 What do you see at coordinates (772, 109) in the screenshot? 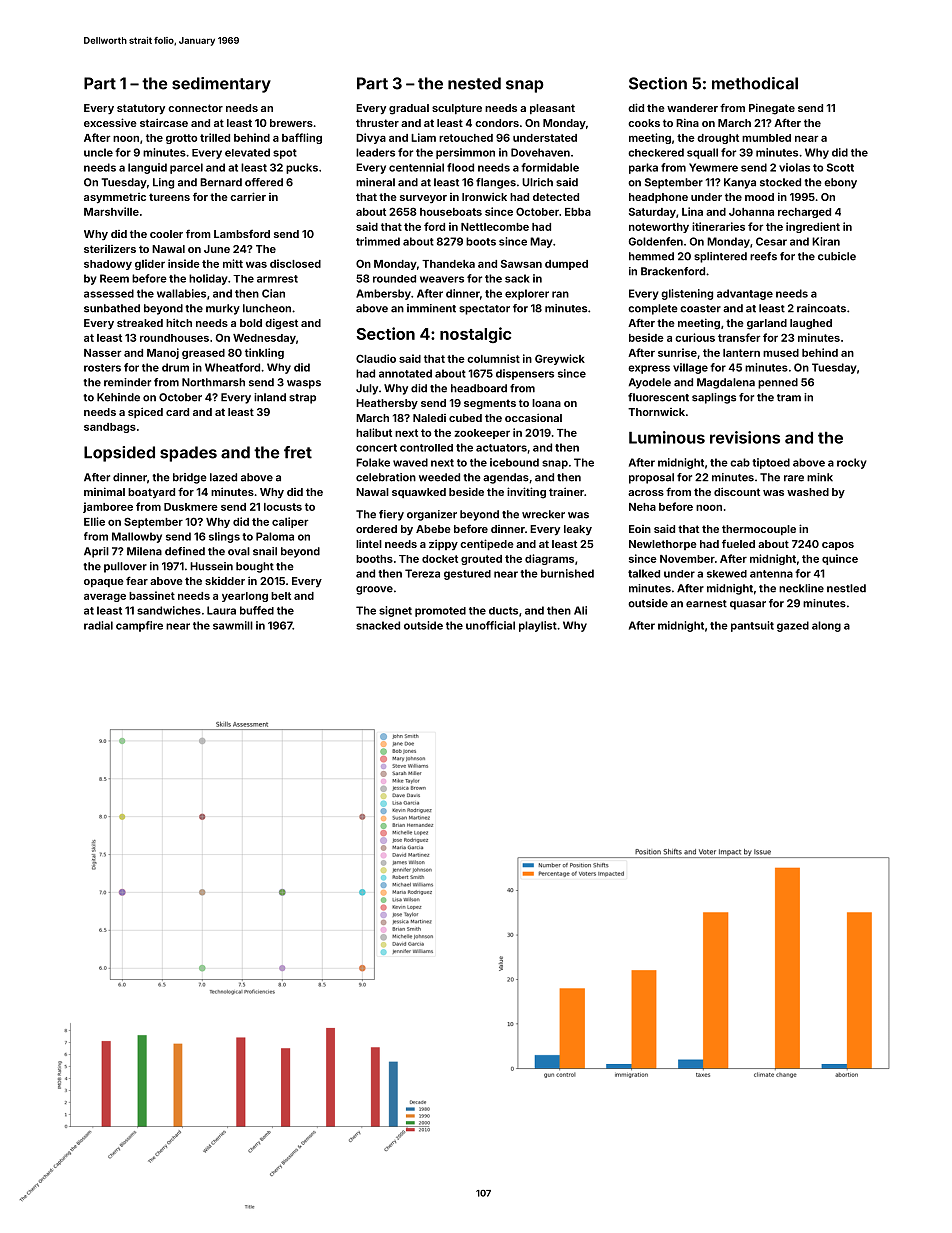
I see `Pinegate` at bounding box center [772, 109].
